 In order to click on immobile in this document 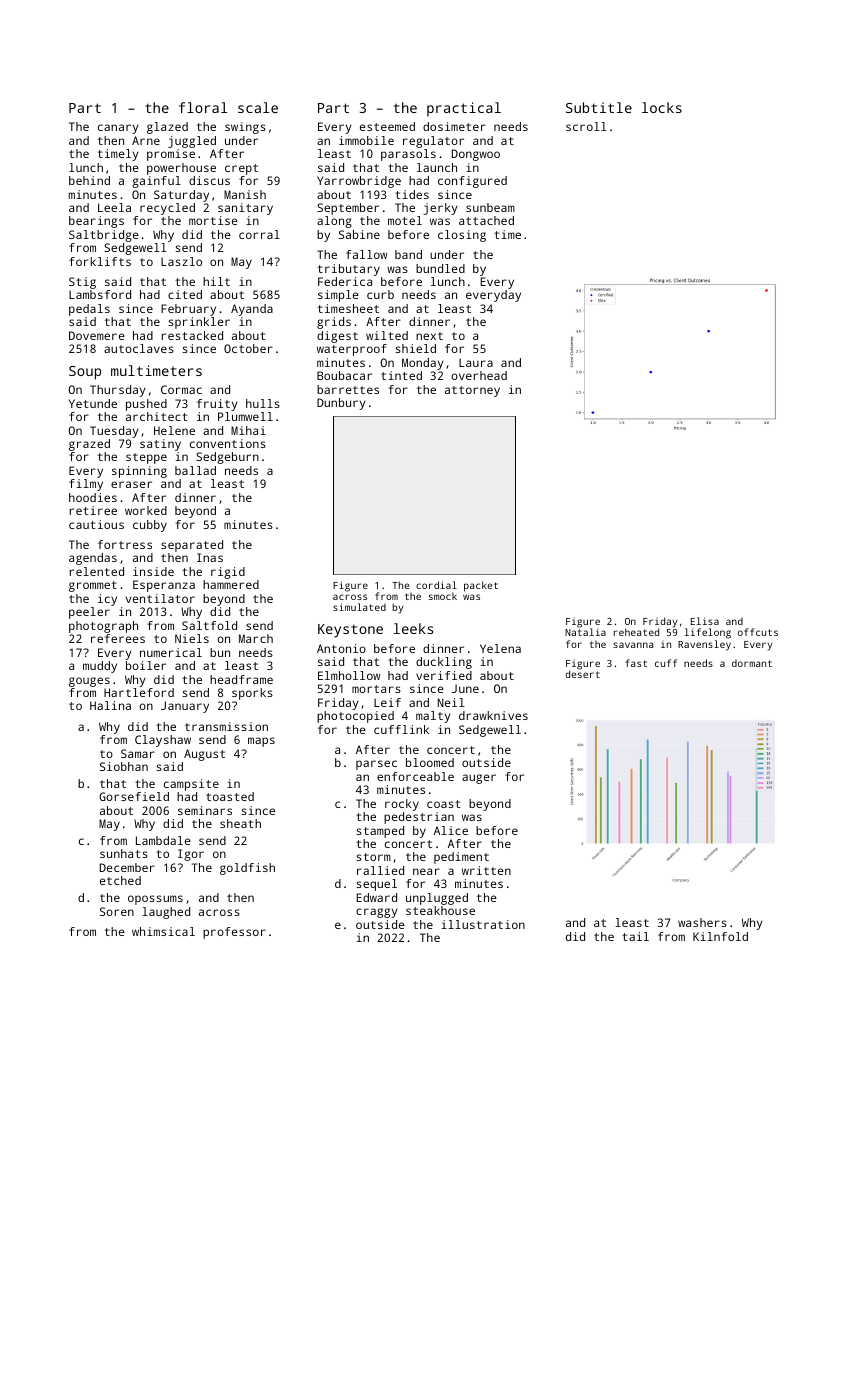, I will do `click(366, 140)`.
